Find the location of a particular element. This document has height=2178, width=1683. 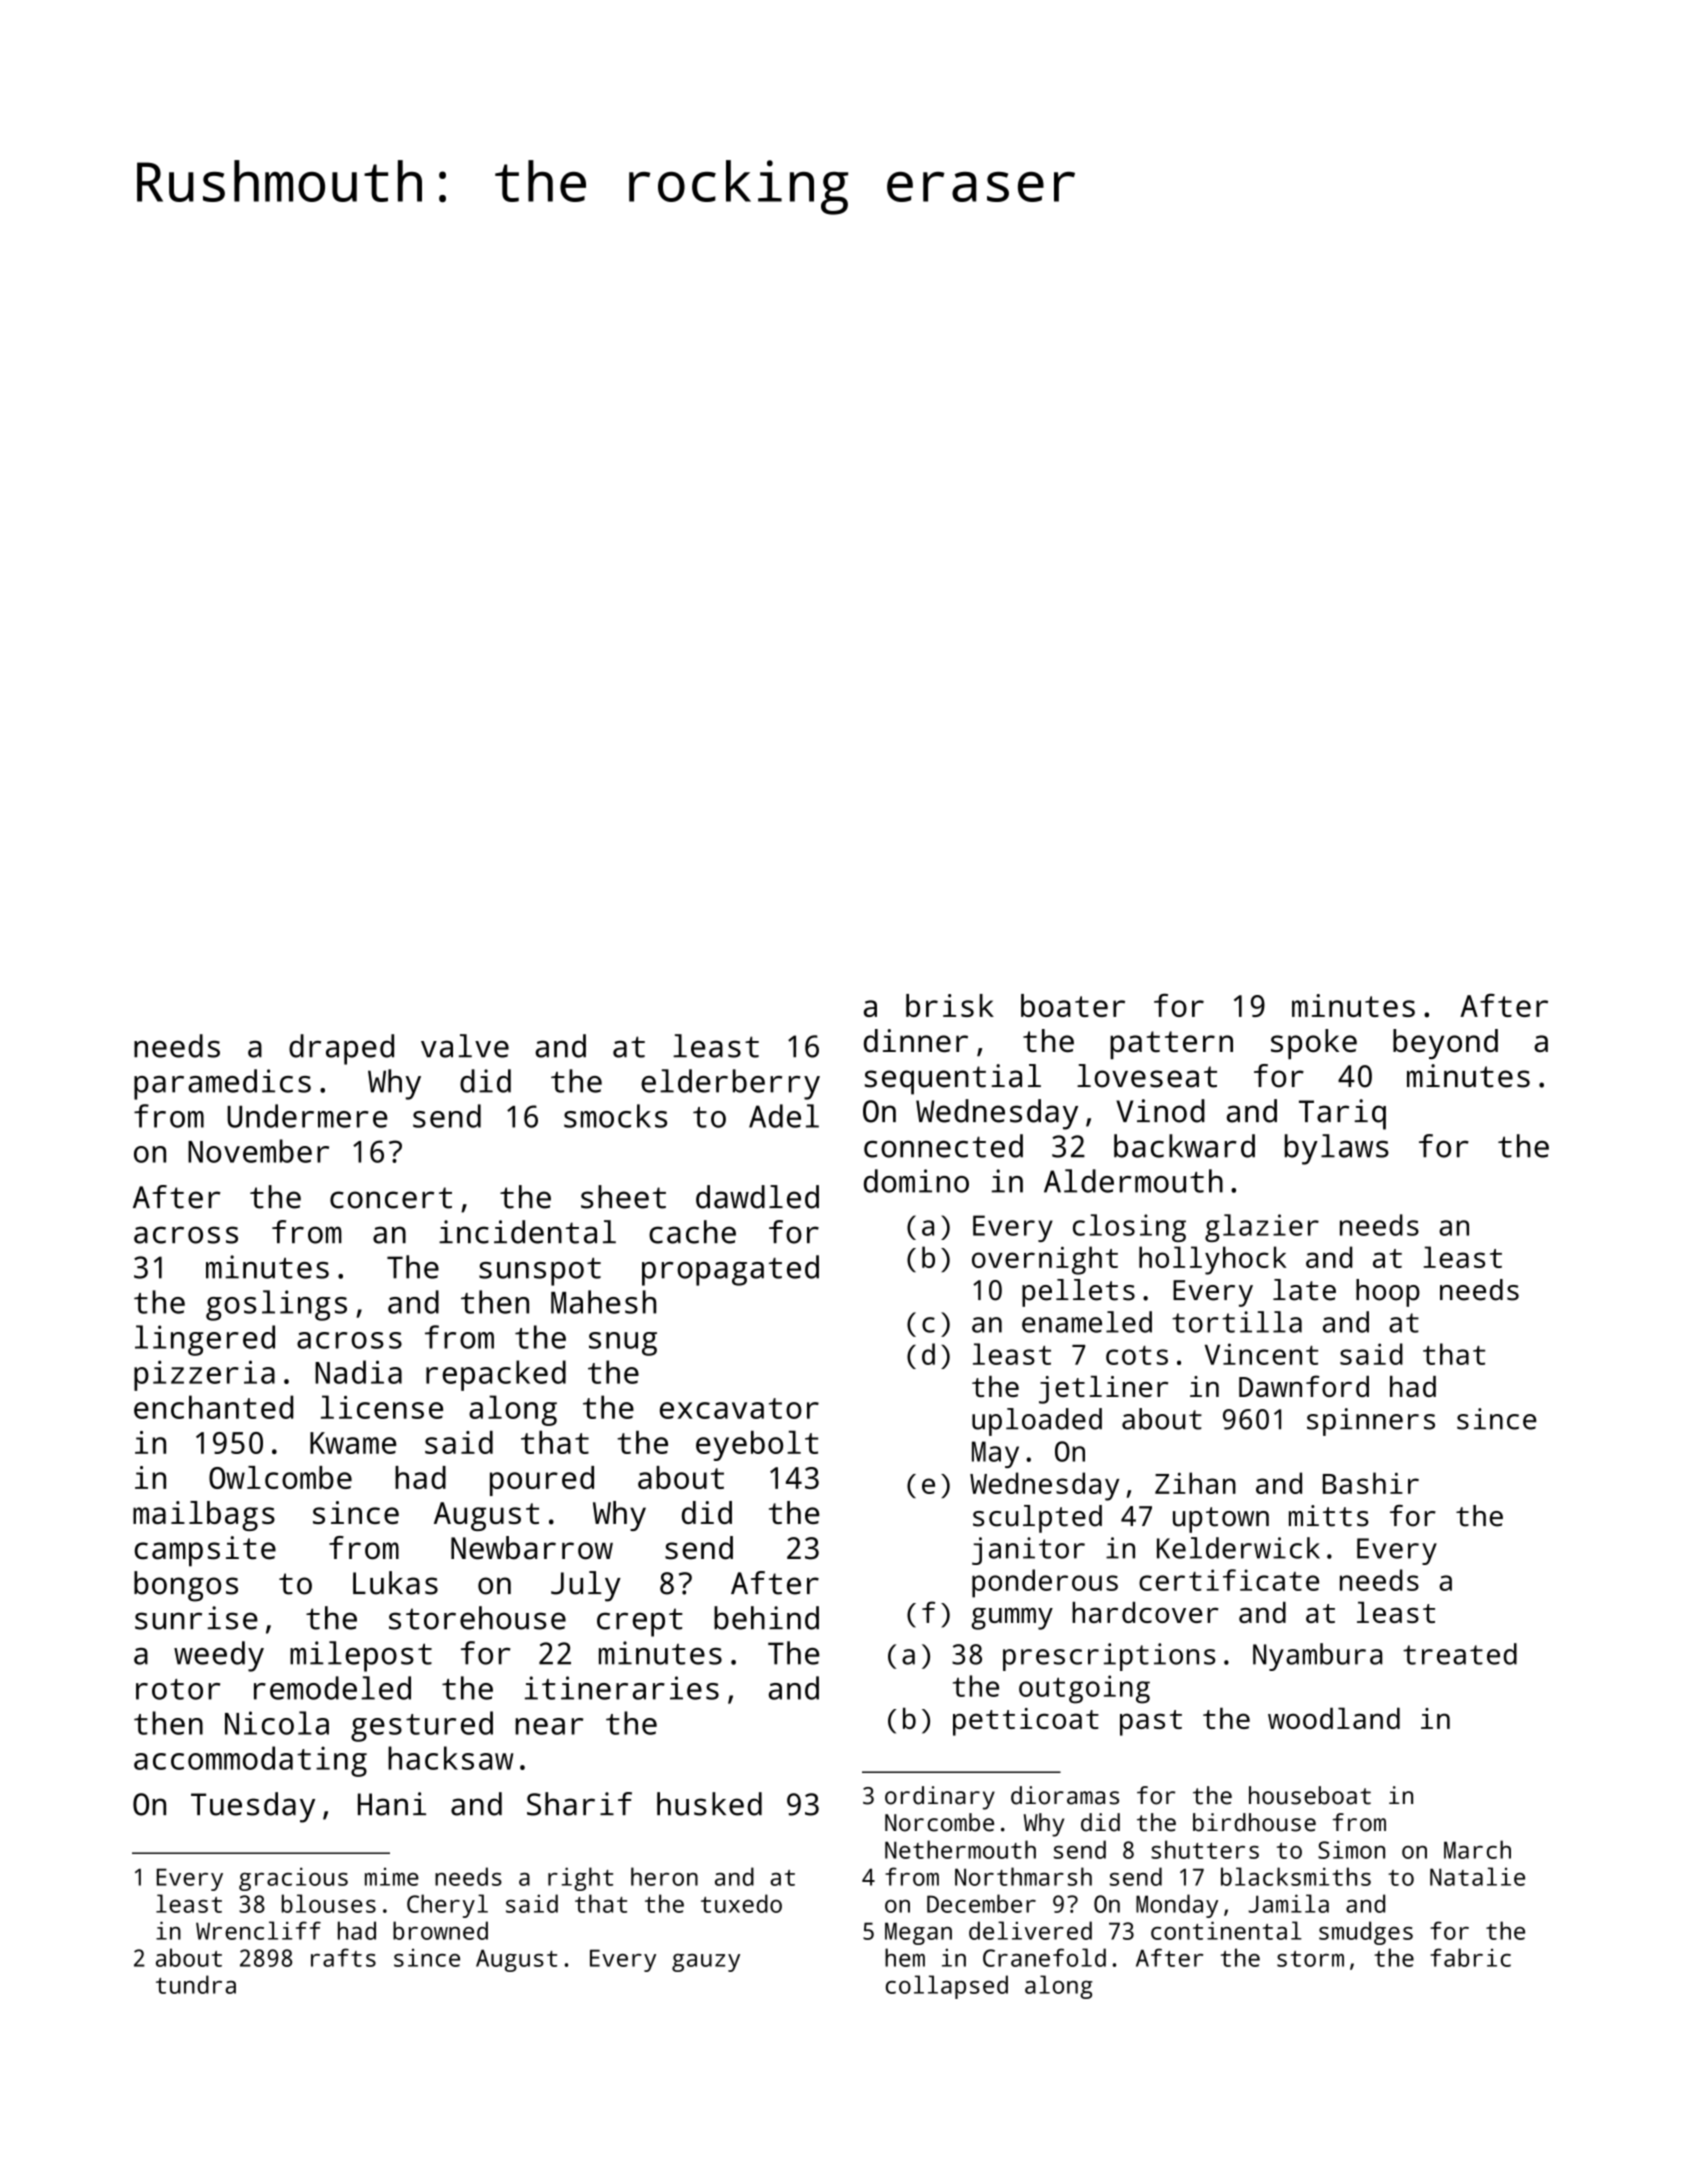

Kwame is located at coordinates (353, 1443).
